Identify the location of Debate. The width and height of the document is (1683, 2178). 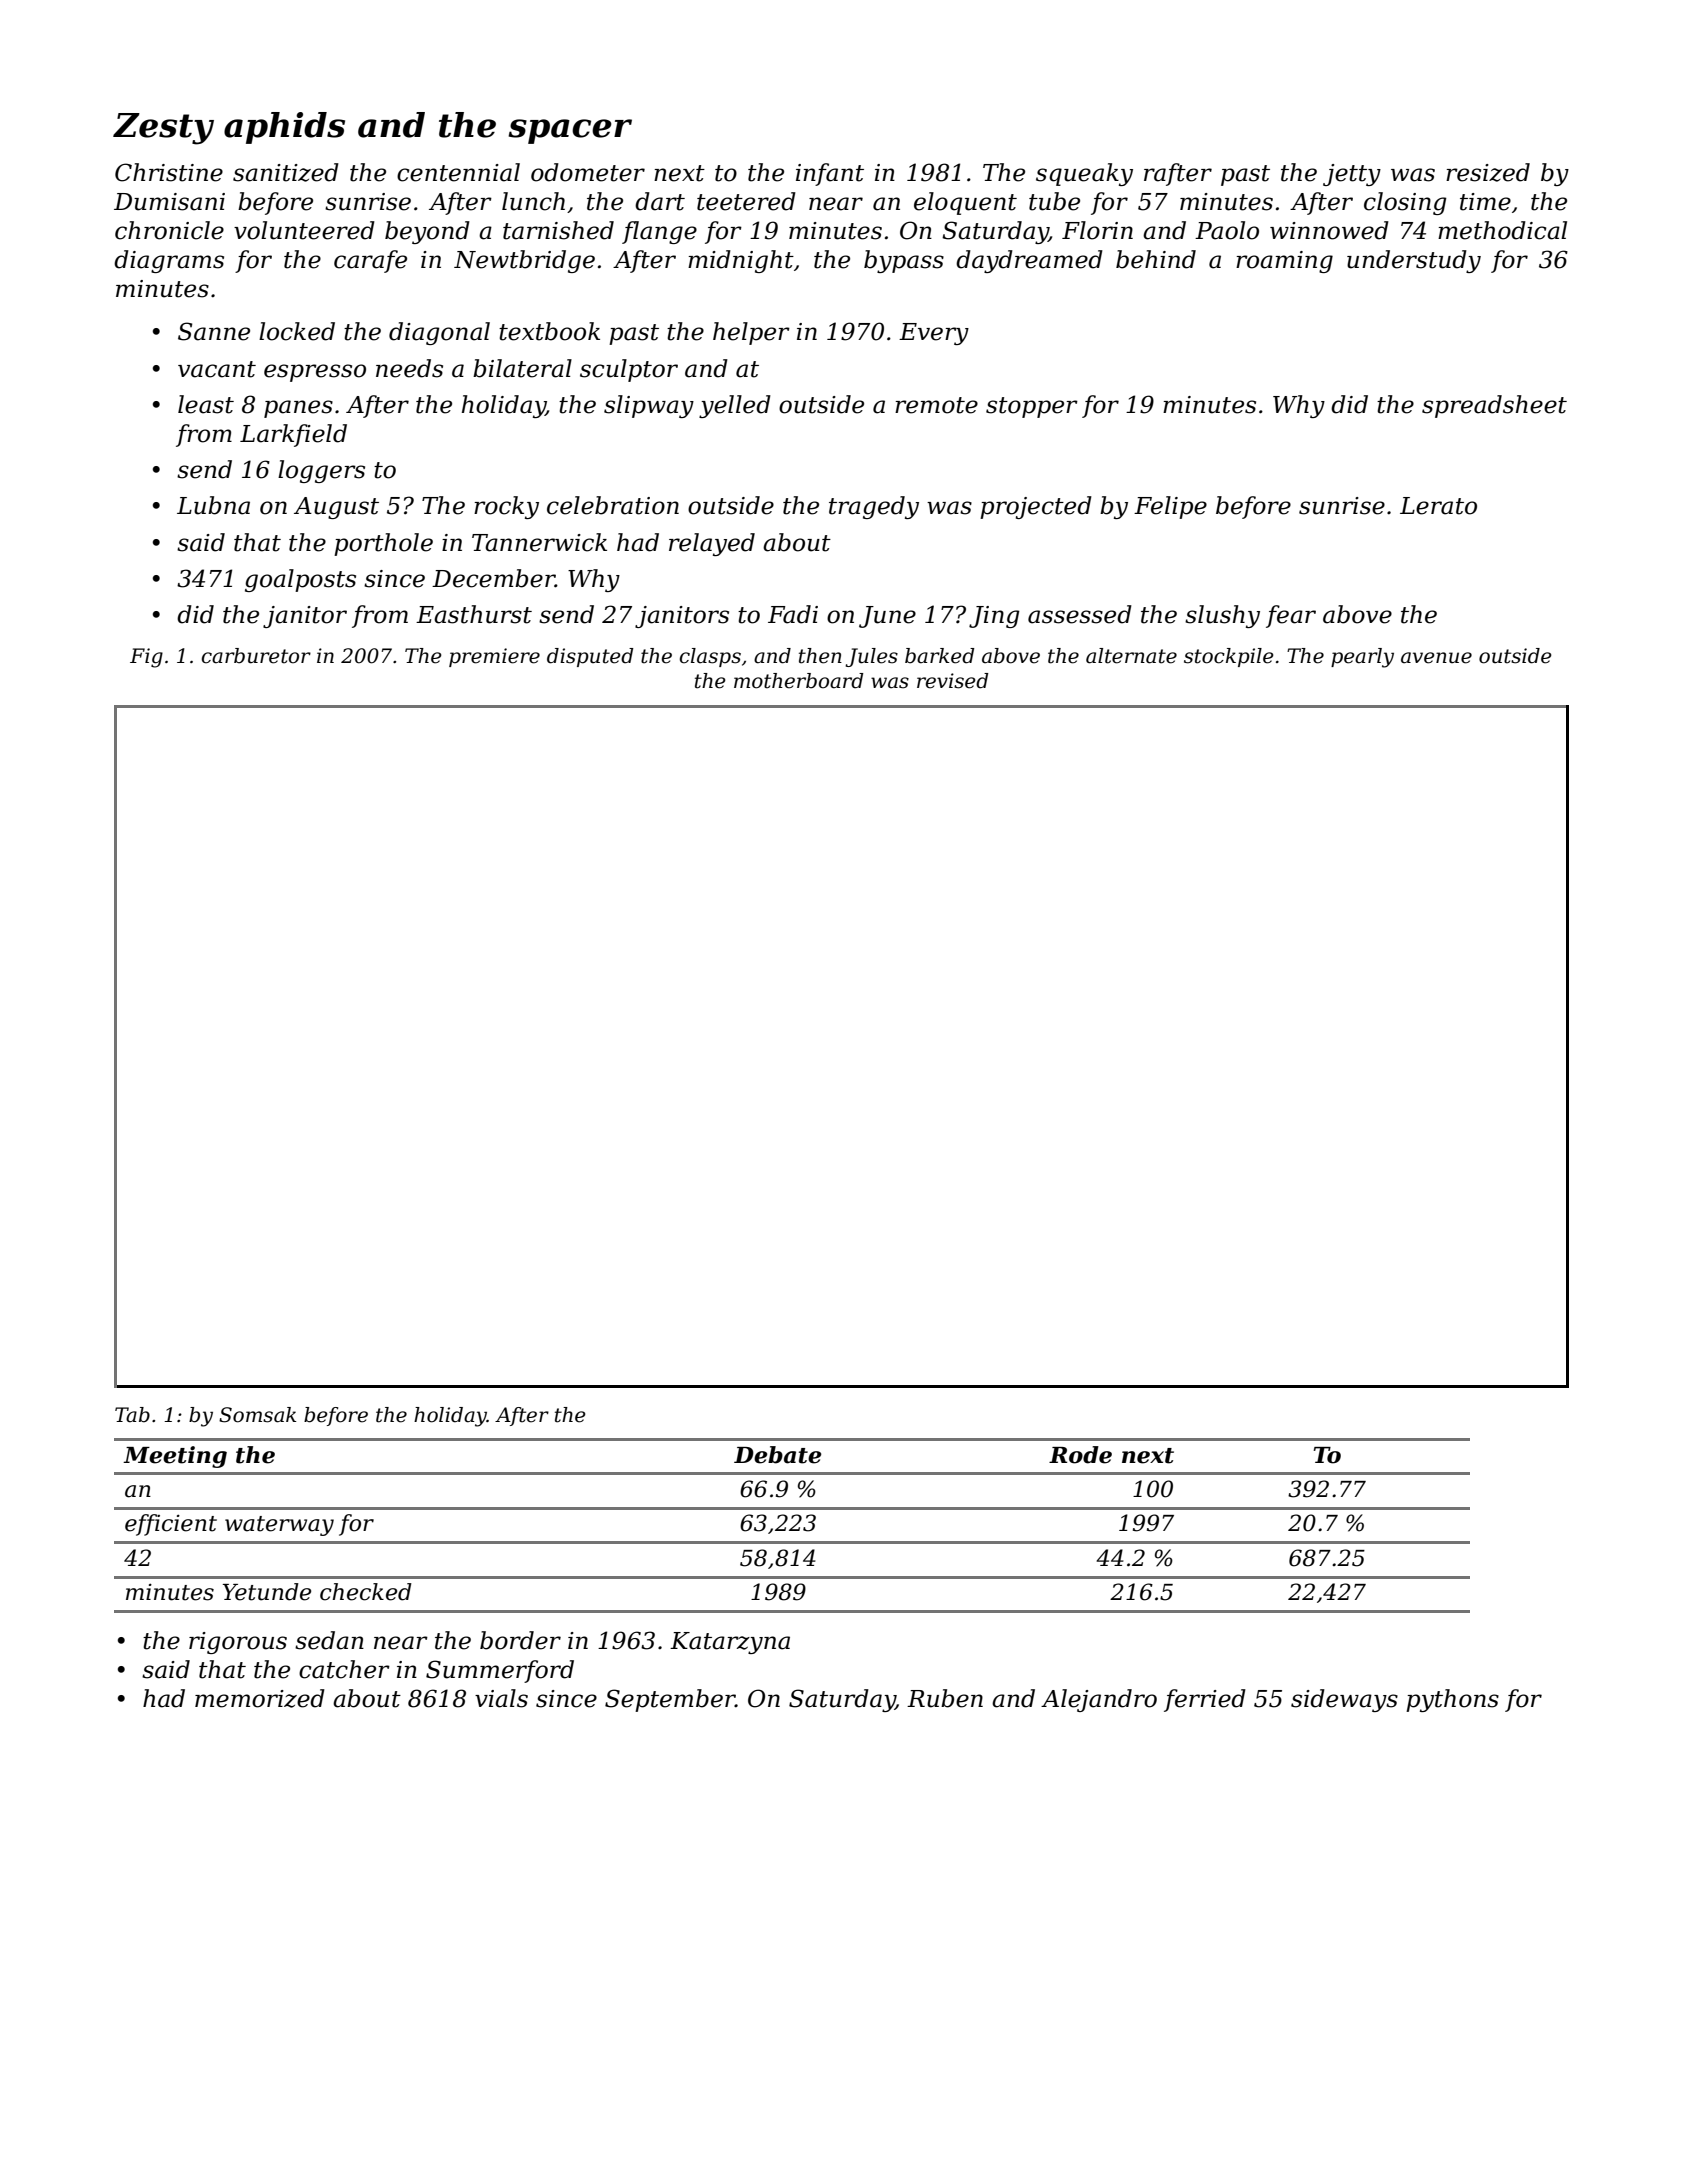
(777, 1455).
